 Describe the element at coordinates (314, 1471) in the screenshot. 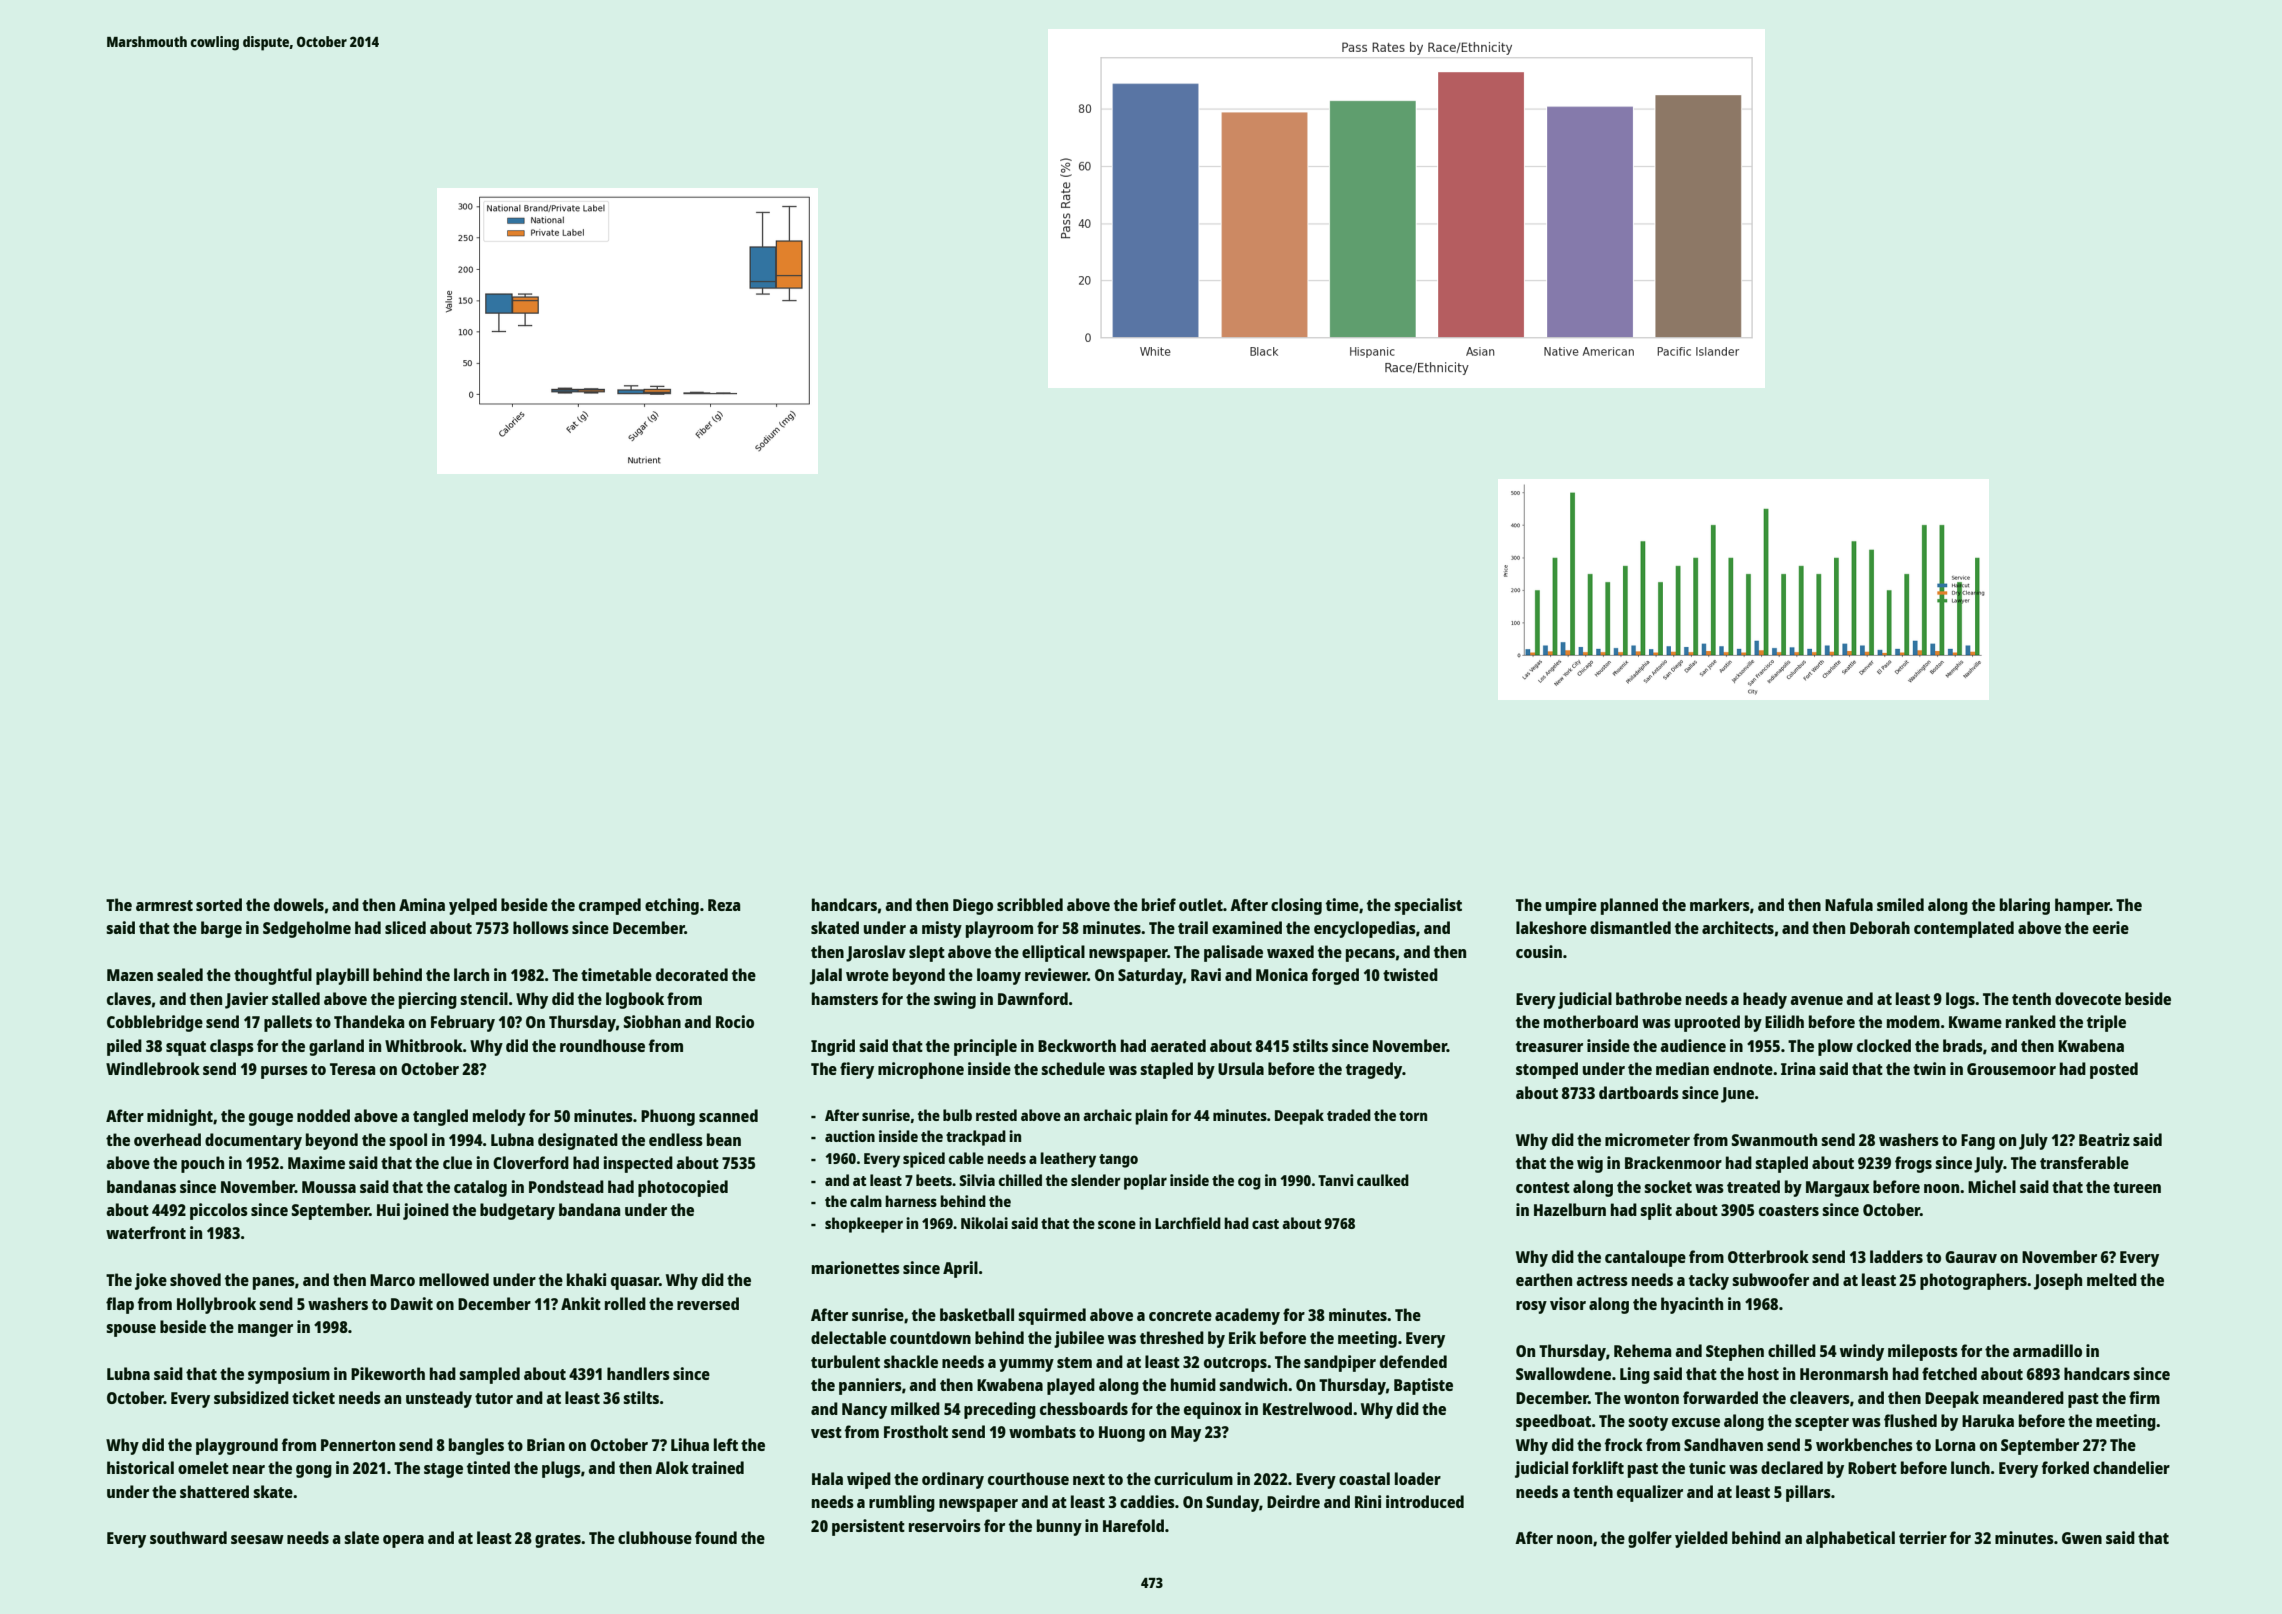

I see `gong` at that location.
